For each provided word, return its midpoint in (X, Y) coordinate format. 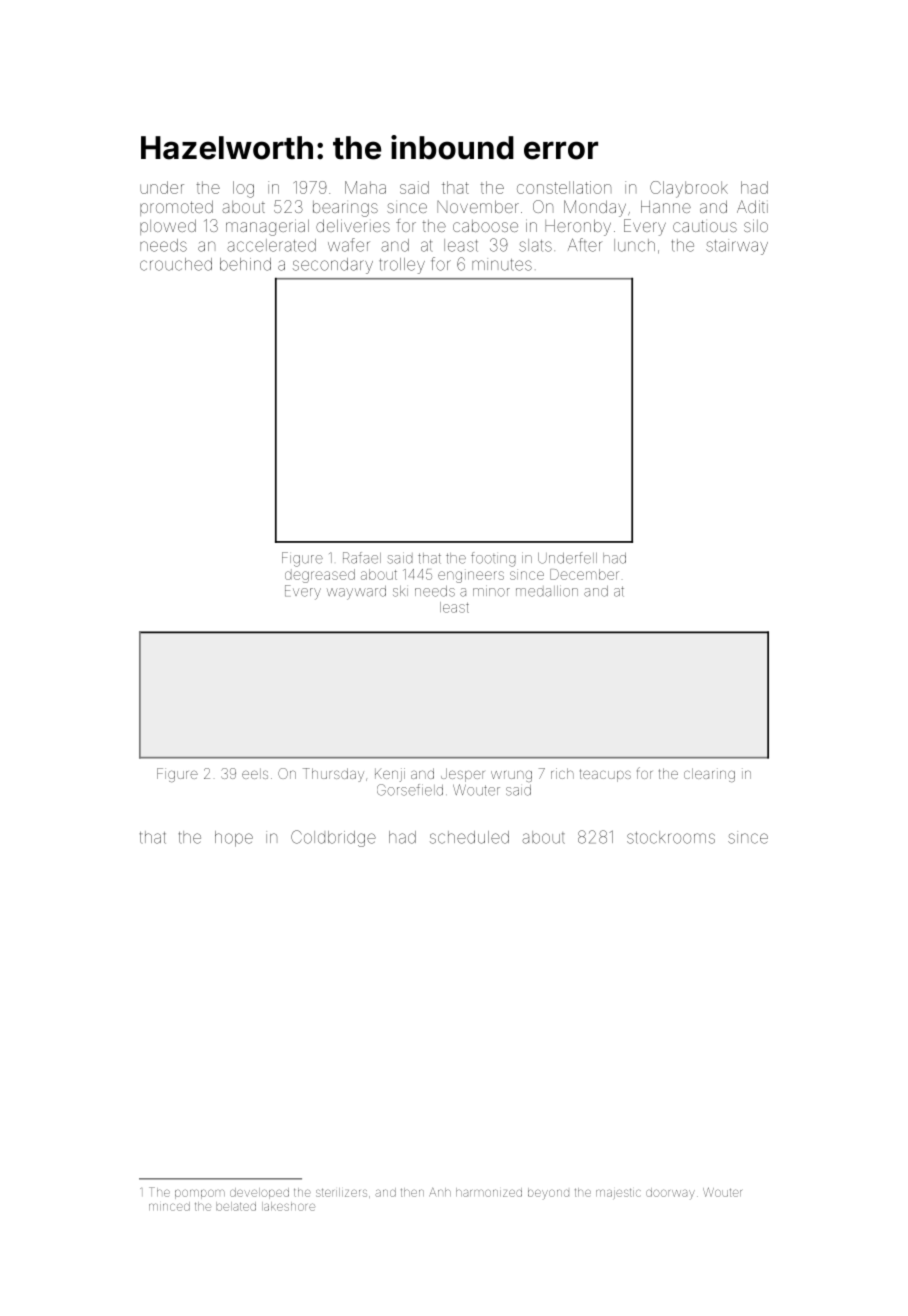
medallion (547, 591)
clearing (709, 775)
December (584, 574)
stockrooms (671, 837)
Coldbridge (333, 838)
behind (245, 264)
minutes (502, 264)
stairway (737, 247)
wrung (511, 776)
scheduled (469, 837)
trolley (402, 266)
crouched (176, 264)
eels (255, 773)
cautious (705, 226)
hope (234, 839)
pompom (200, 1194)
